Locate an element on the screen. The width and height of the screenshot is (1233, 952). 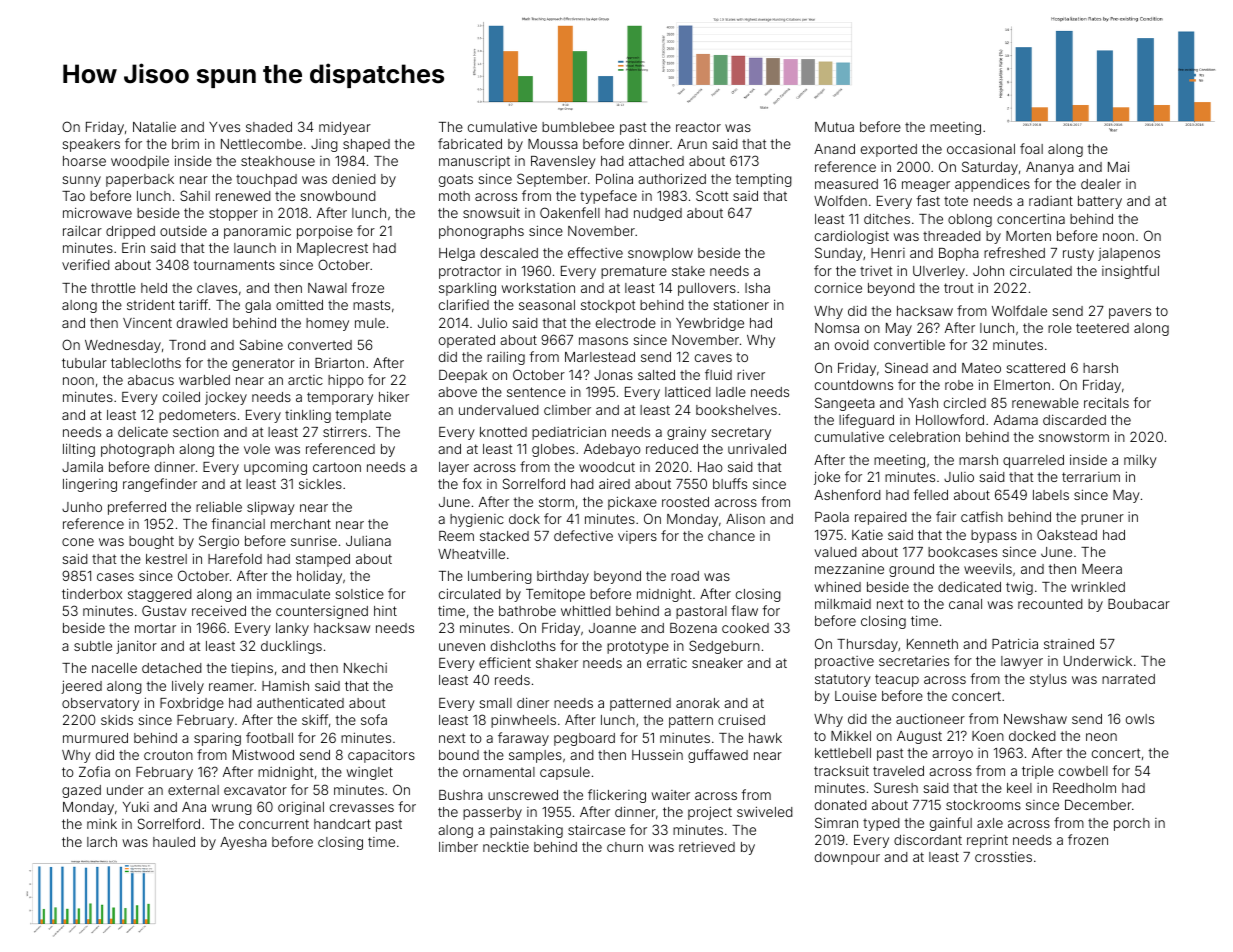
pickaxe is located at coordinates (632, 503).
